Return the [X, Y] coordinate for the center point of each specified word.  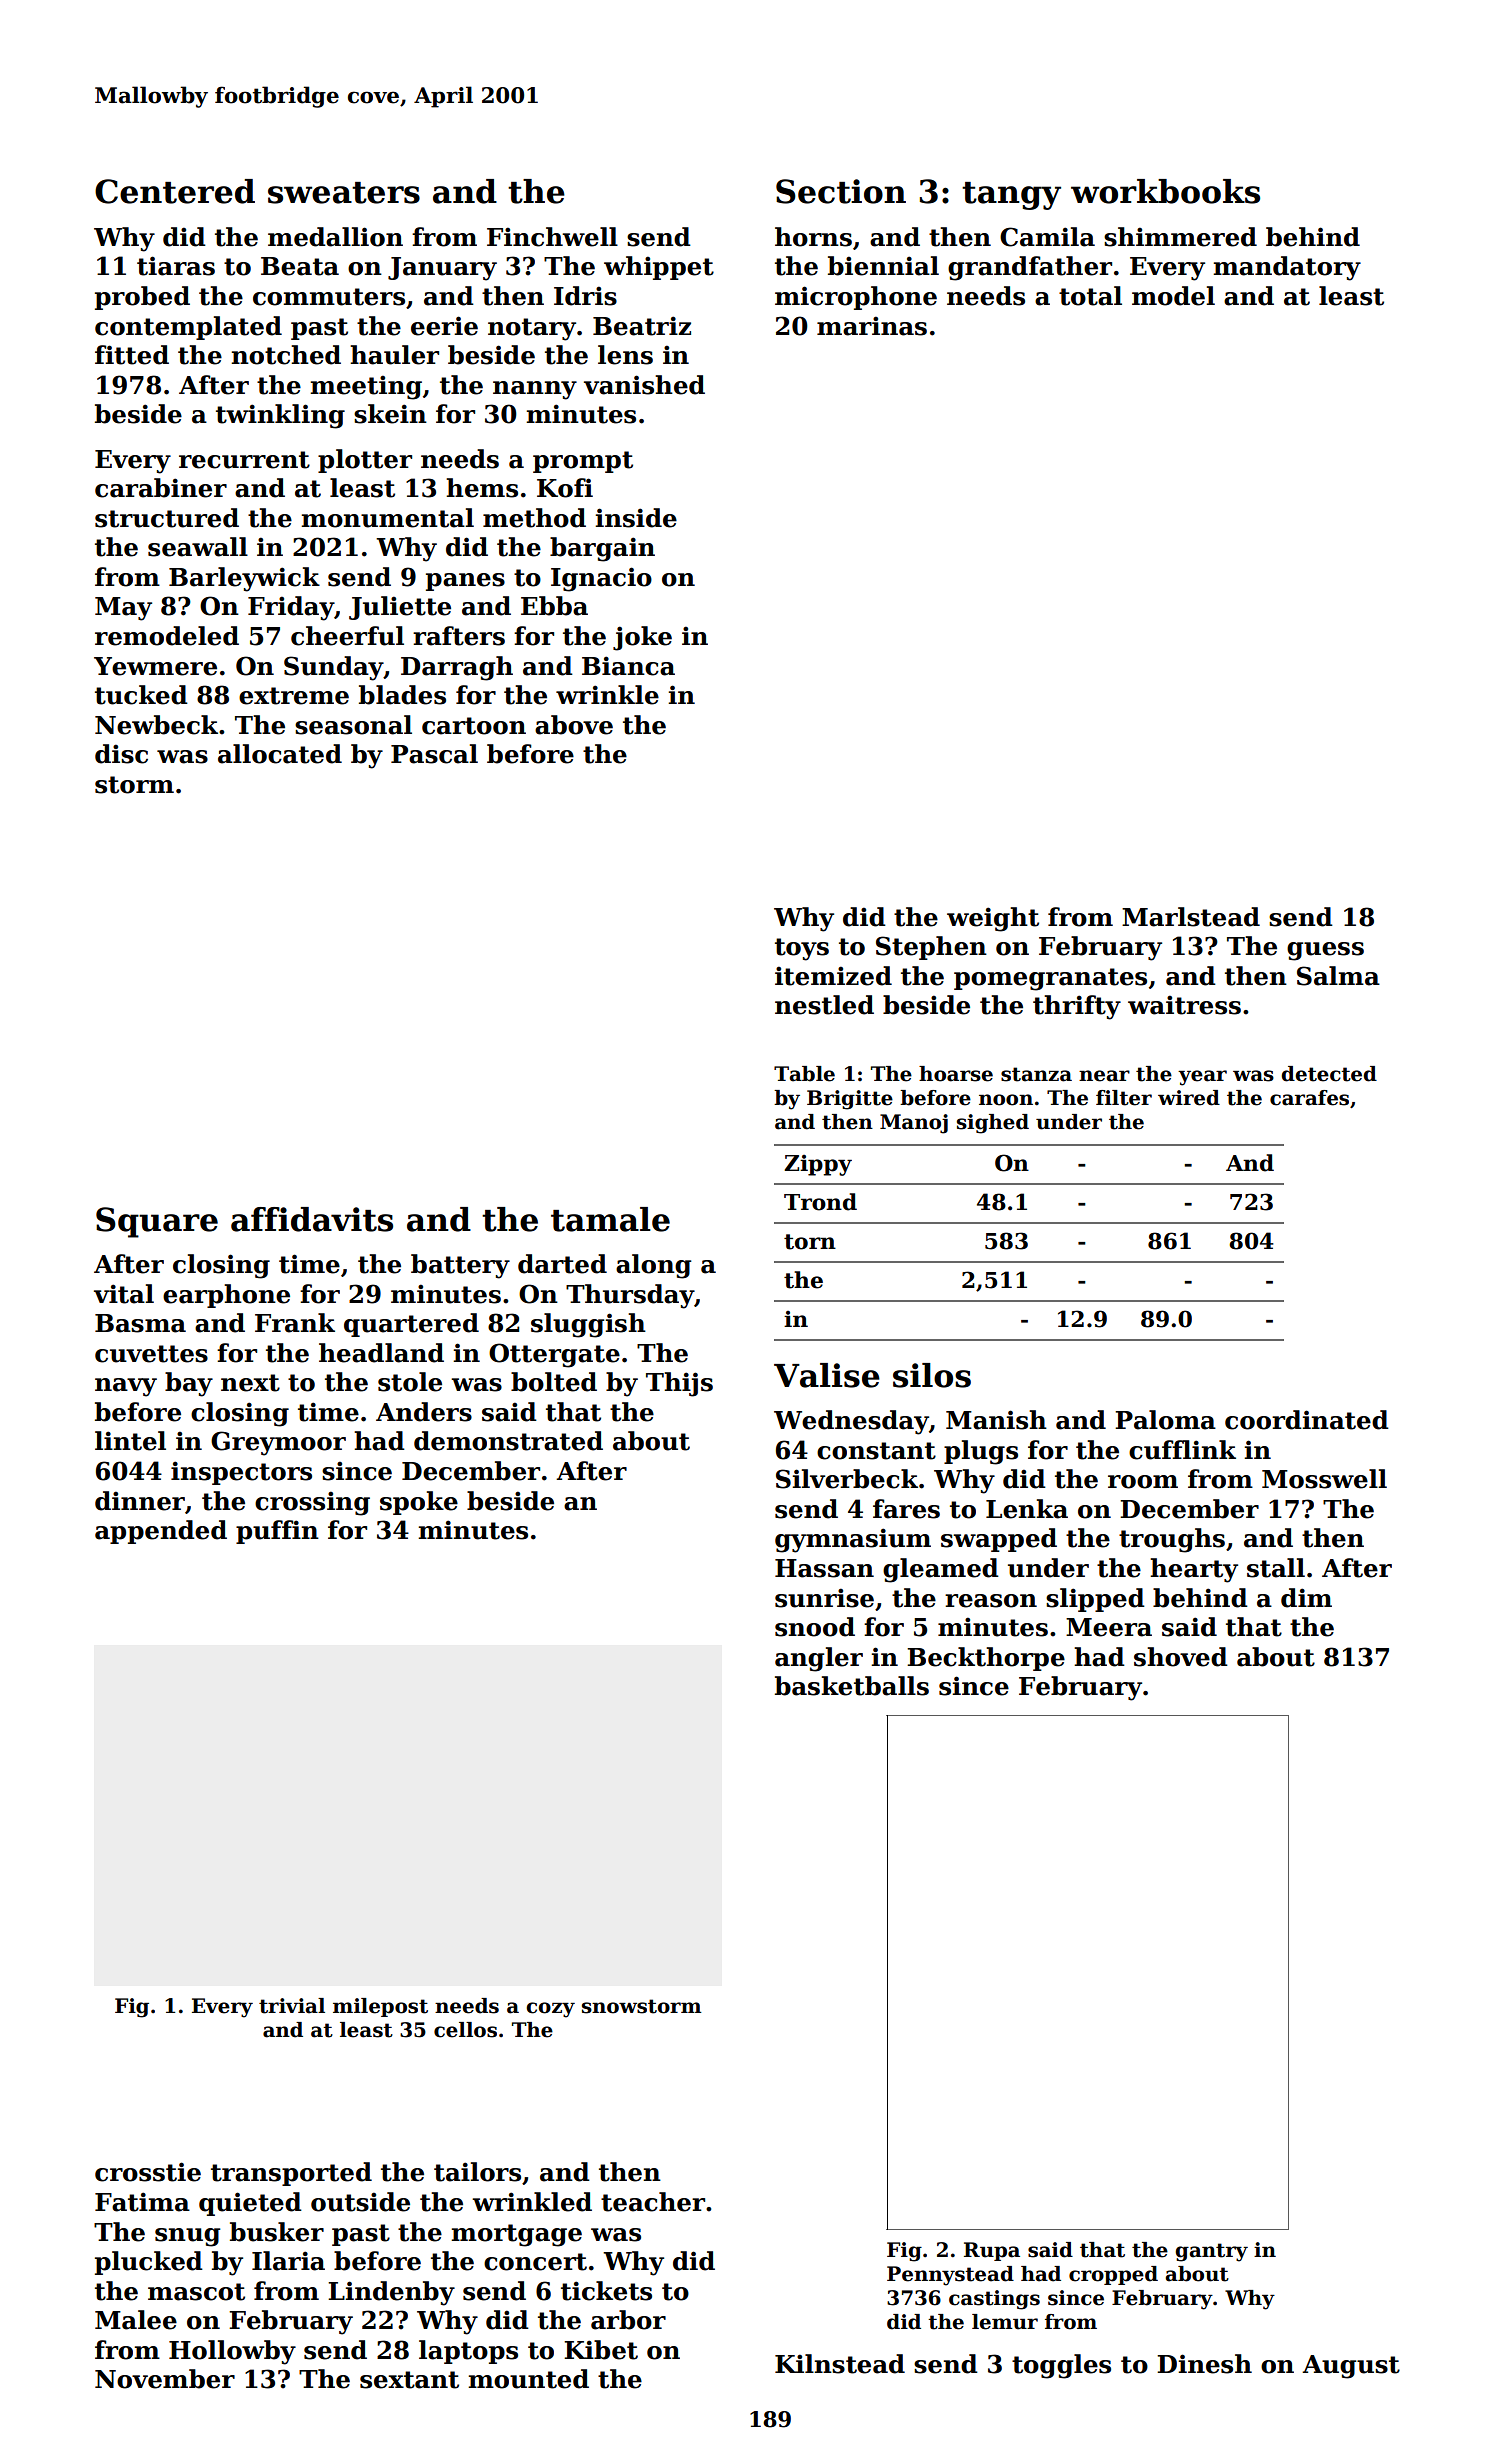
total [1090, 296]
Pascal [434, 754]
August [1351, 2367]
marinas [872, 326]
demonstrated [508, 1441]
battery [460, 1266]
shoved [1181, 1657]
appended [161, 1532]
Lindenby [391, 2293]
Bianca [628, 666]
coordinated [1307, 1420]
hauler [394, 355]
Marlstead [1191, 917]
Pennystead [950, 2276]
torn [810, 1242]
